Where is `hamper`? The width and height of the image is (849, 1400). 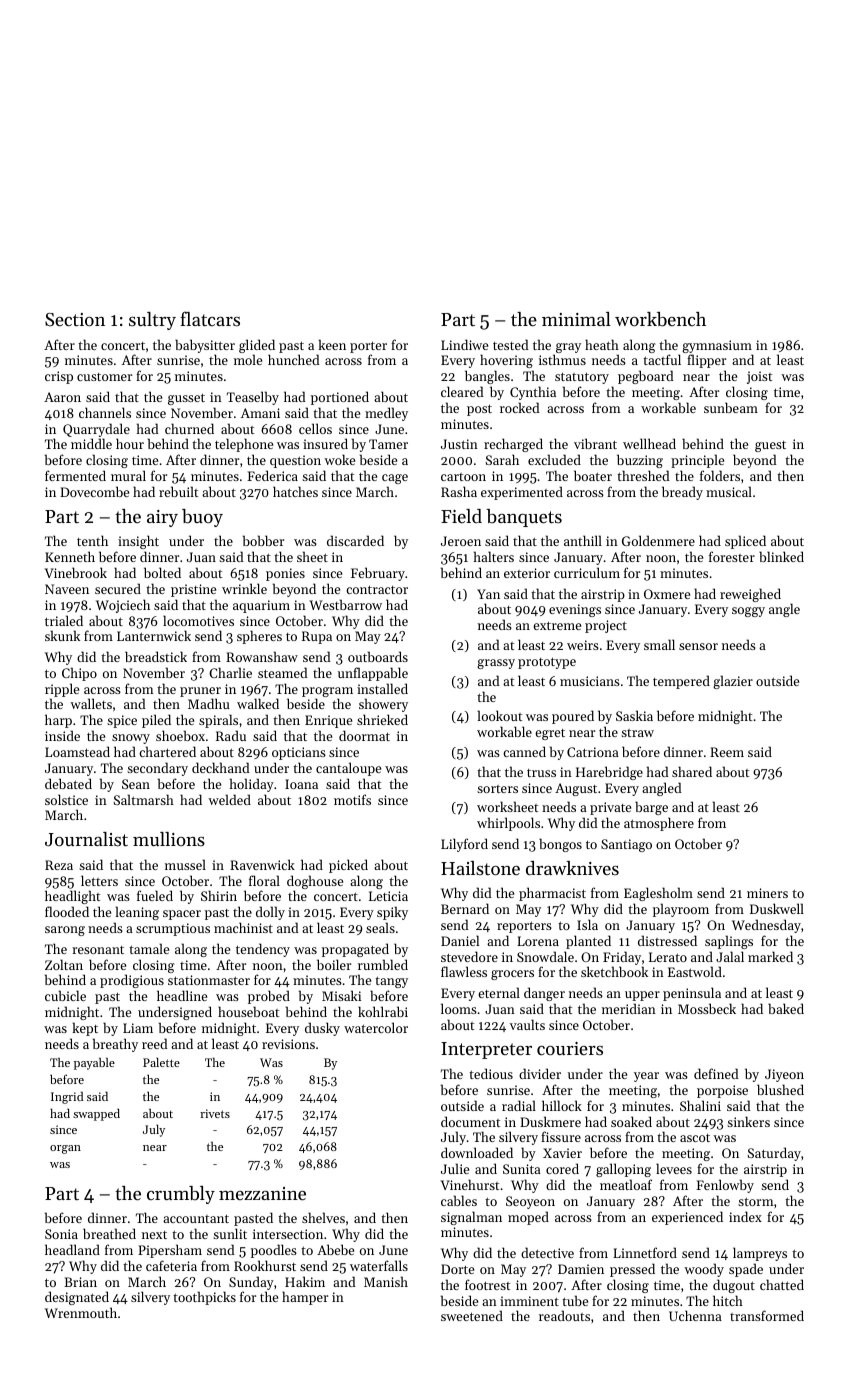 hamper is located at coordinates (305, 1298).
